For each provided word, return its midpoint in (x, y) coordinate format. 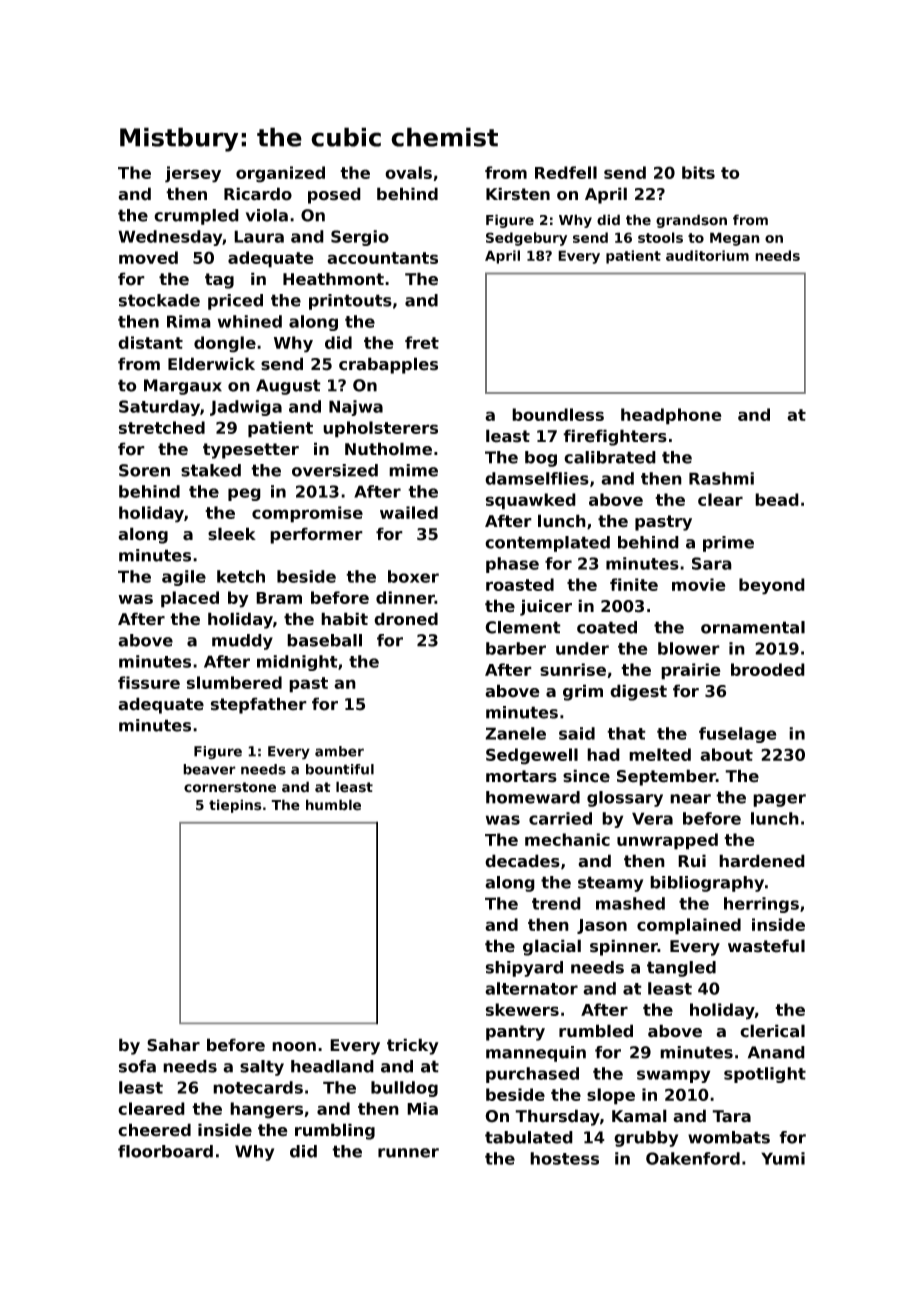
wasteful (766, 946)
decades (522, 861)
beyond (772, 586)
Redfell (566, 172)
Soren (144, 470)
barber (516, 648)
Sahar (173, 1045)
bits (698, 172)
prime (728, 544)
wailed (409, 512)
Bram (279, 598)
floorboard (165, 1151)
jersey (193, 174)
